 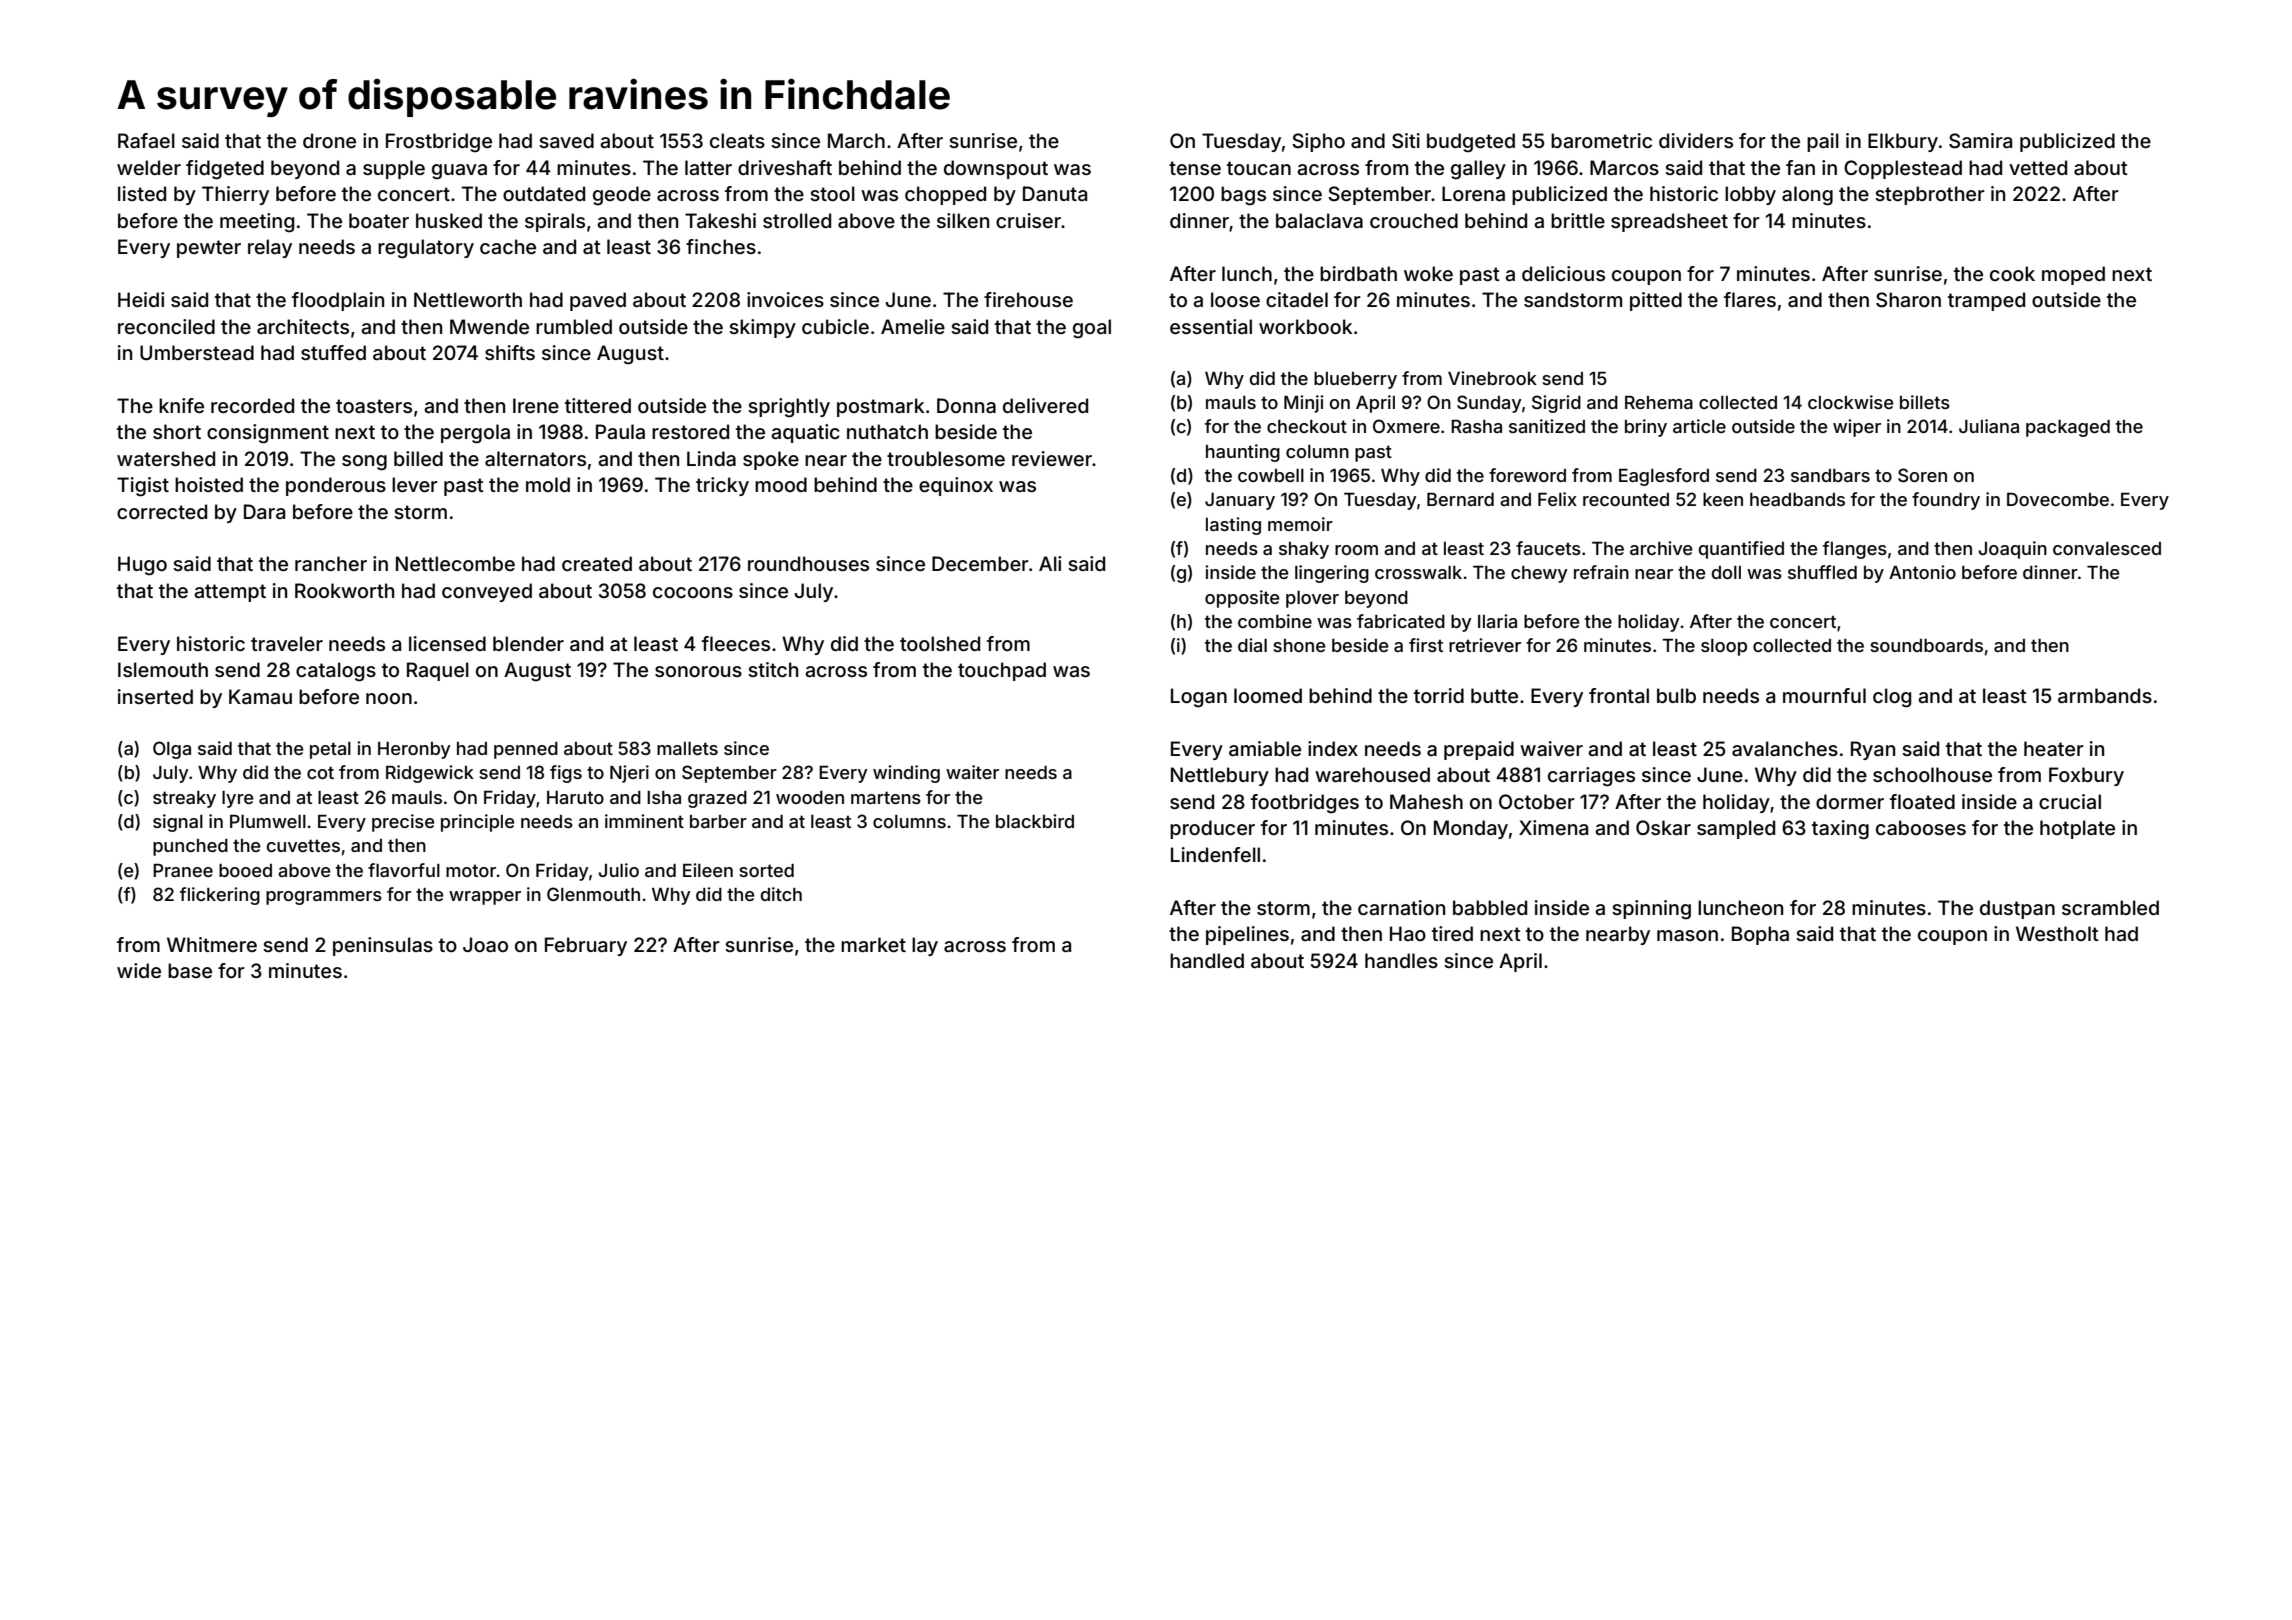 I want to click on Rookworth, so click(x=344, y=590).
